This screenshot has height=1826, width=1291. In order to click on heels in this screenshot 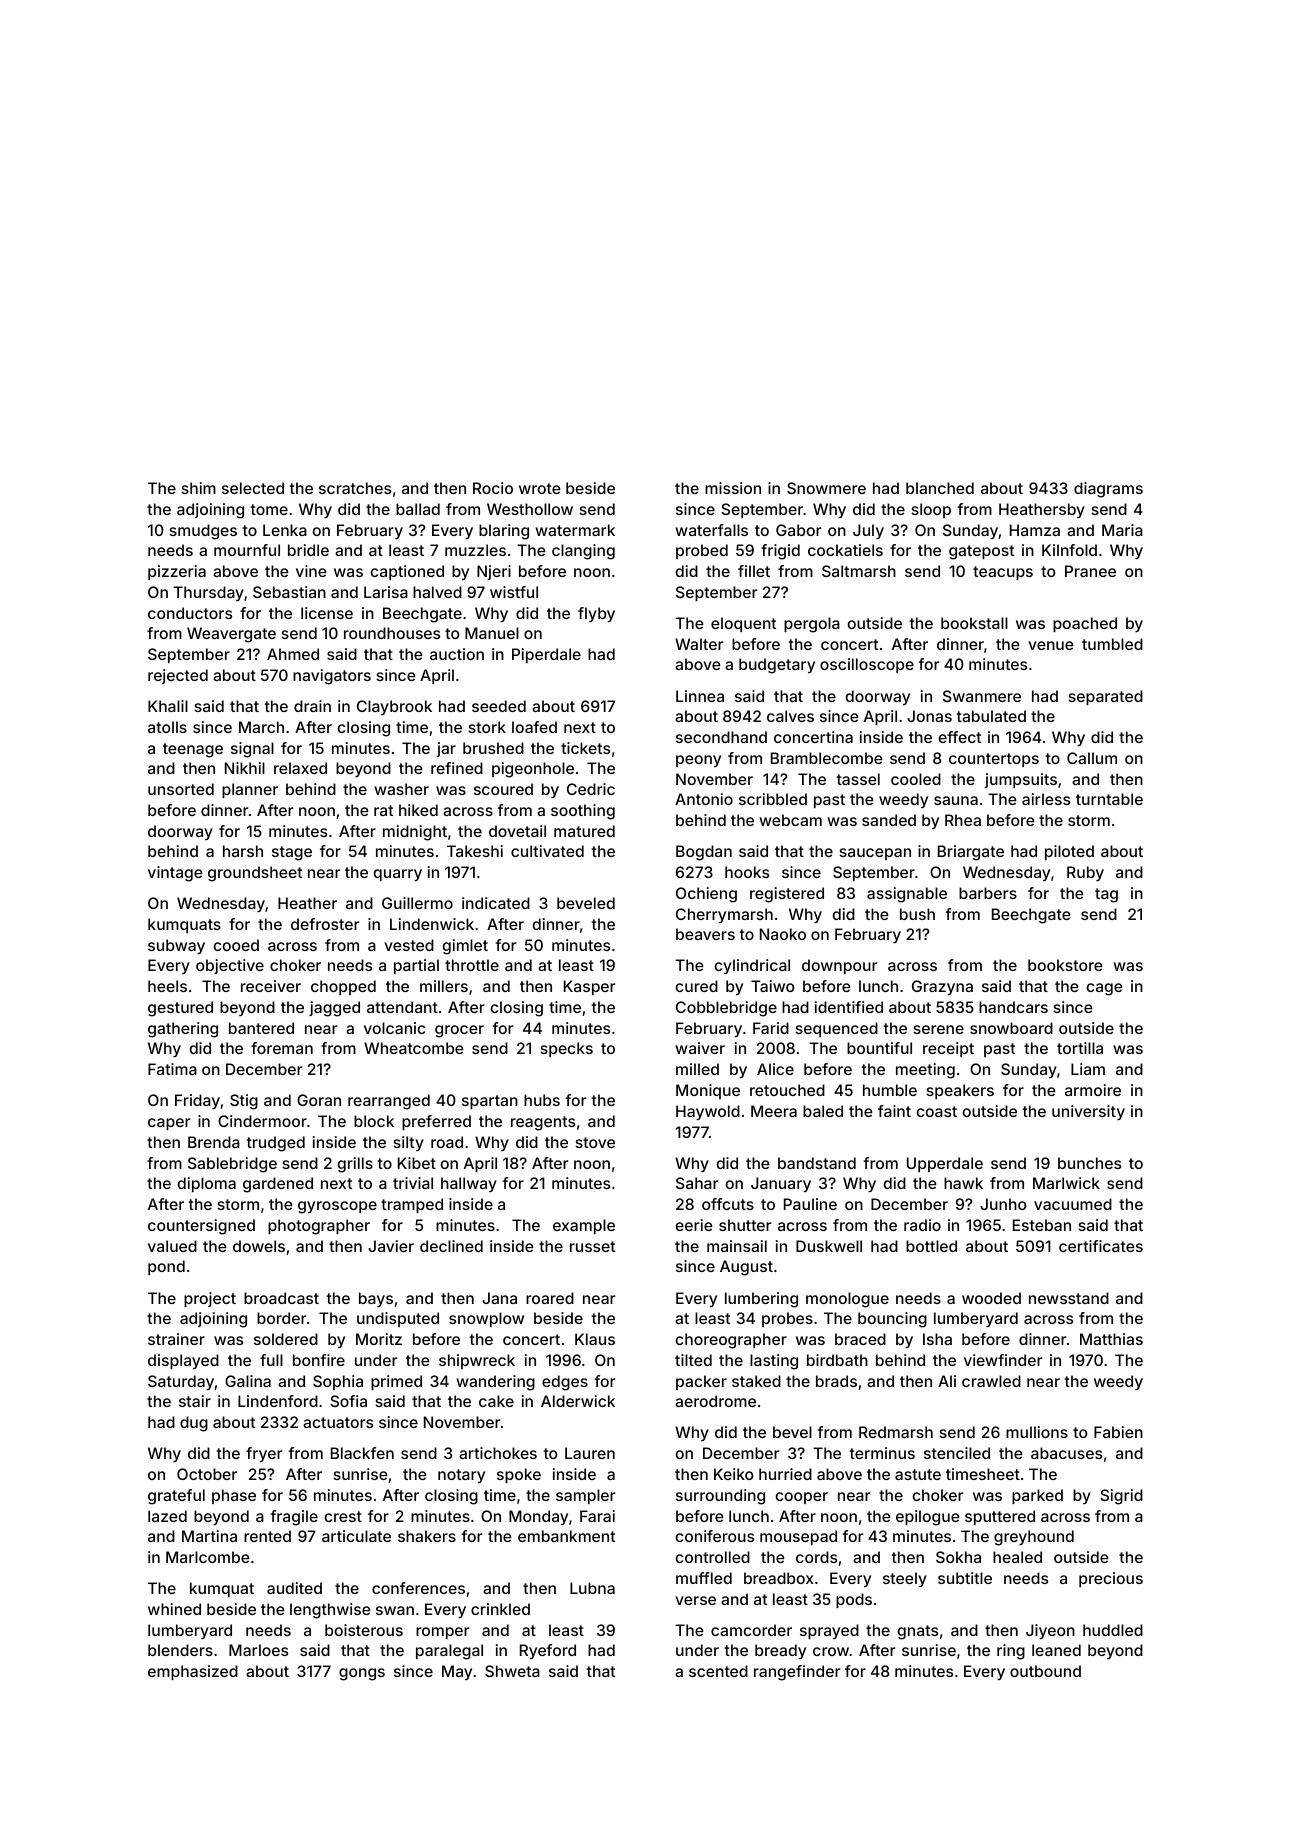, I will do `click(167, 986)`.
